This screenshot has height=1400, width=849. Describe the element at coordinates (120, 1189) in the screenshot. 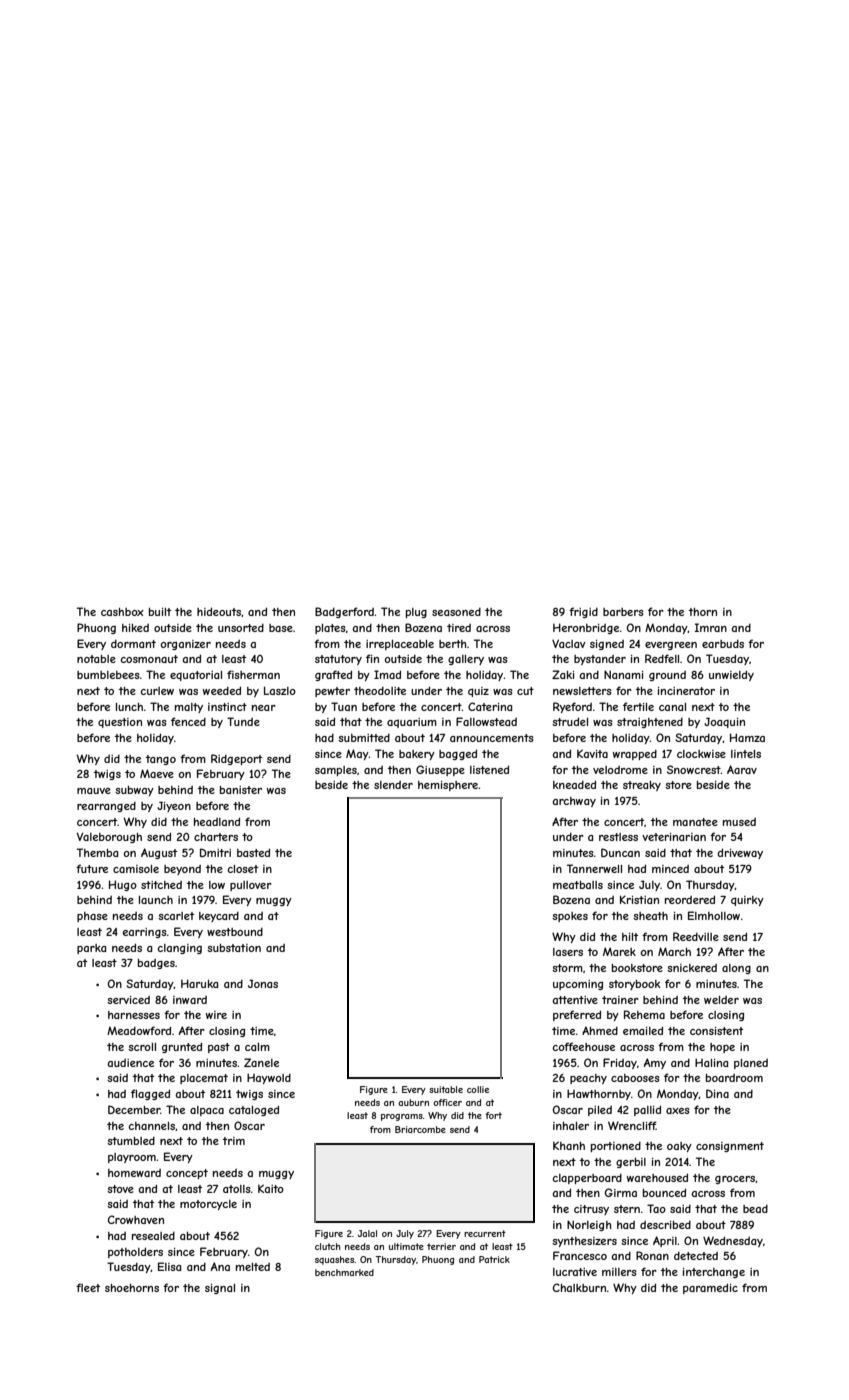

I see `stove` at that location.
